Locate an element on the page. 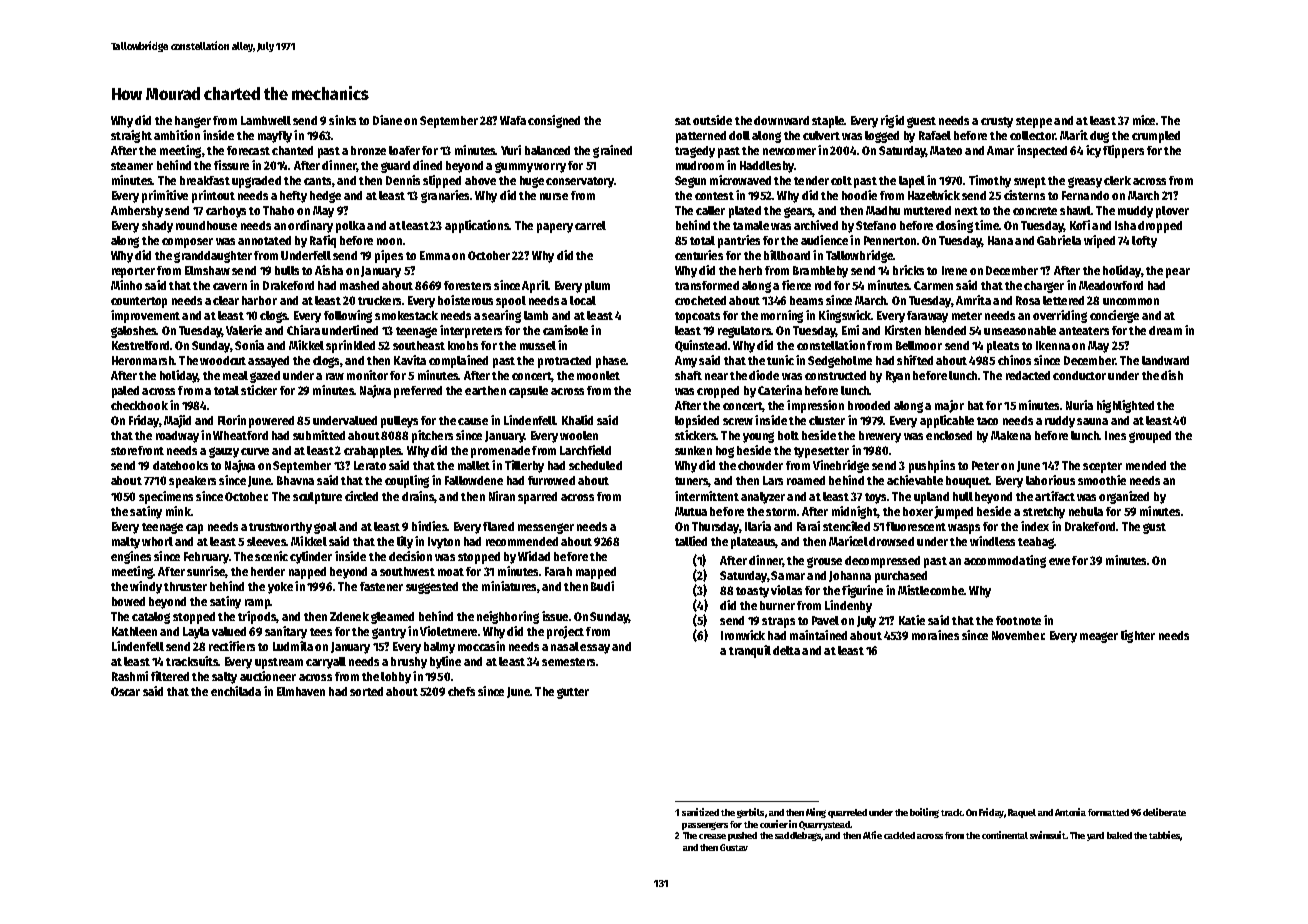  gutter is located at coordinates (573, 693).
